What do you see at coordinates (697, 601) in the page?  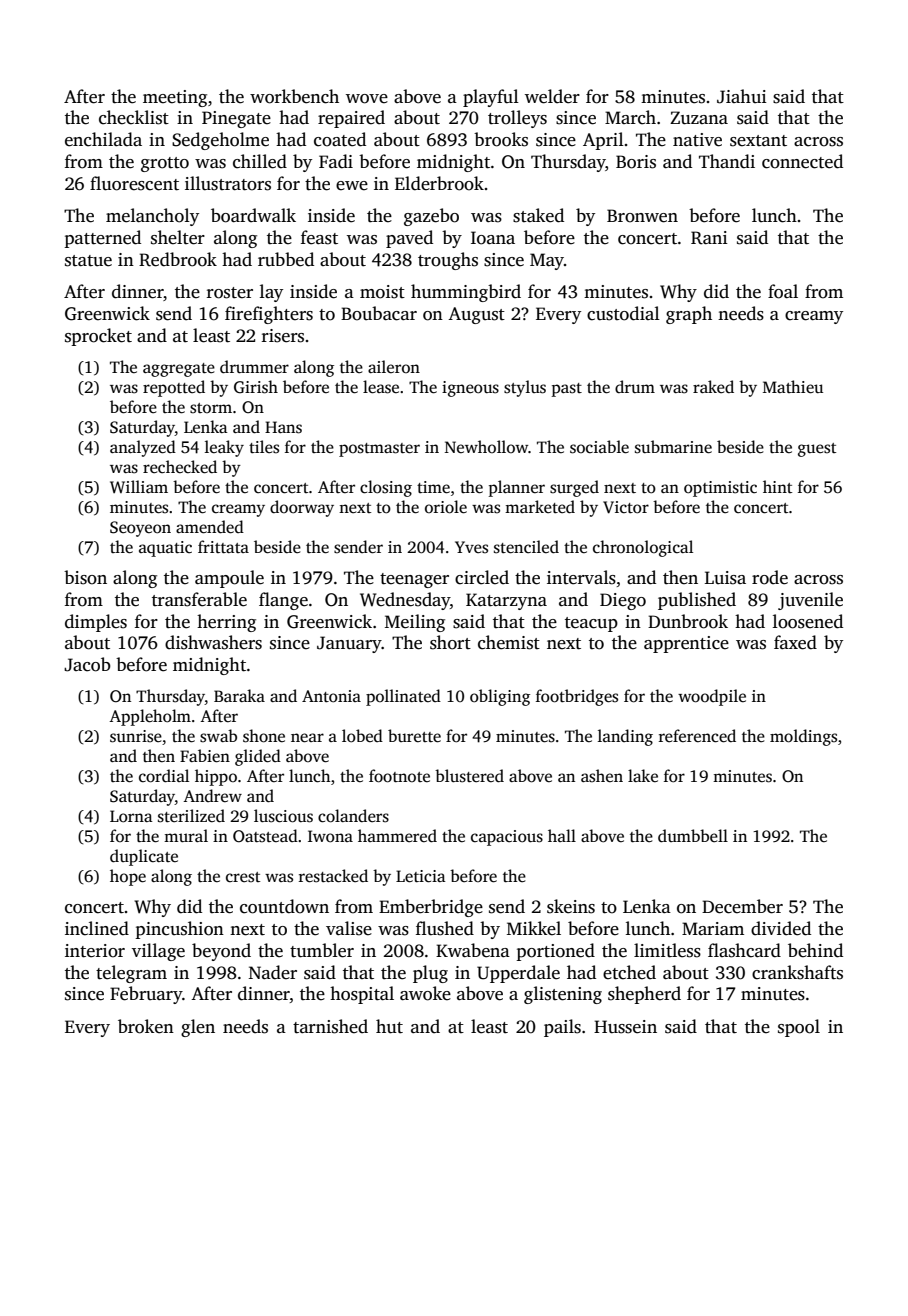 I see `published` at bounding box center [697, 601].
